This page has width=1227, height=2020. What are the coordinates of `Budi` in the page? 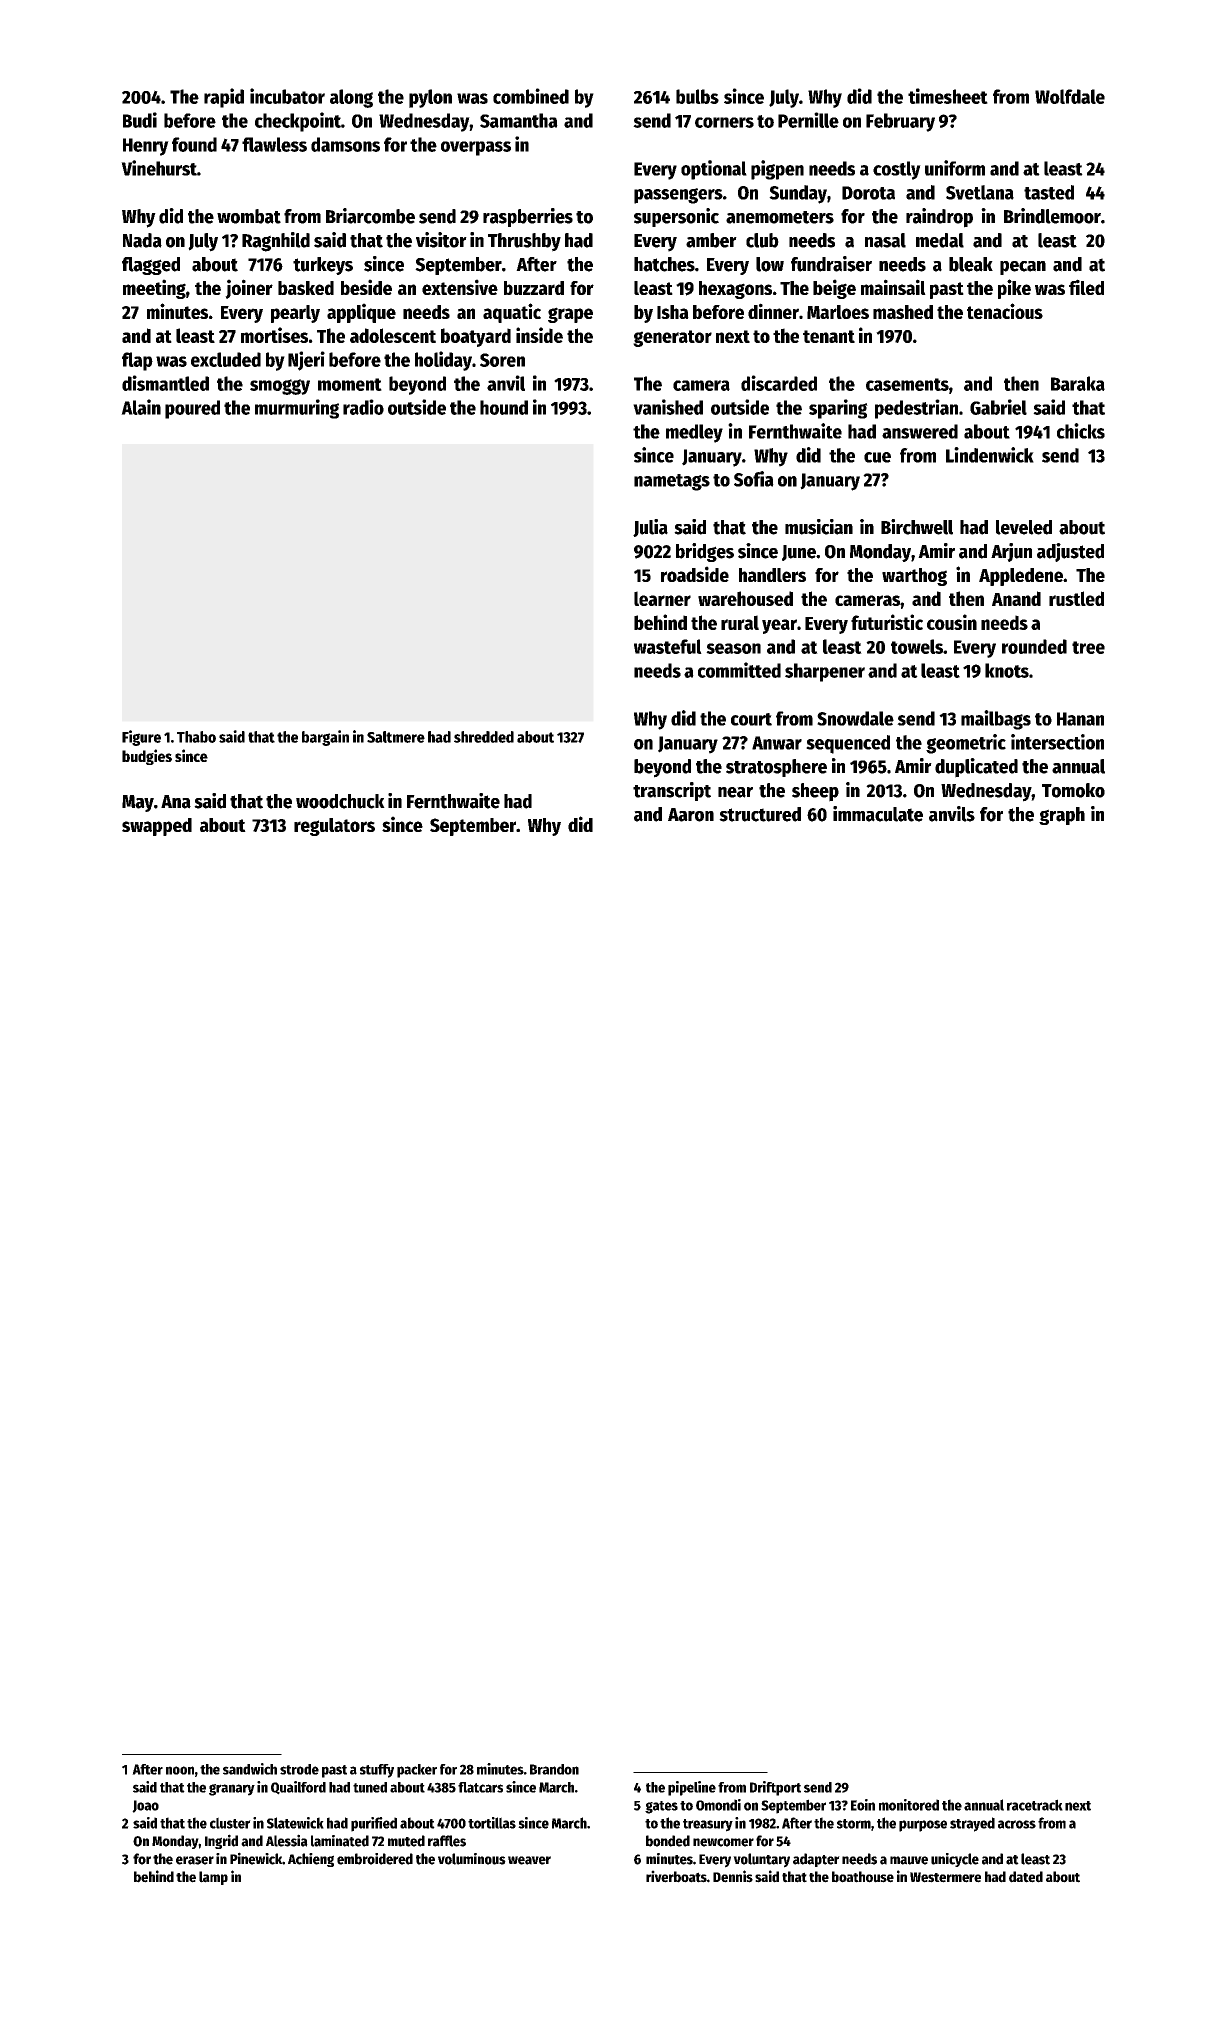 It's located at (140, 120).
